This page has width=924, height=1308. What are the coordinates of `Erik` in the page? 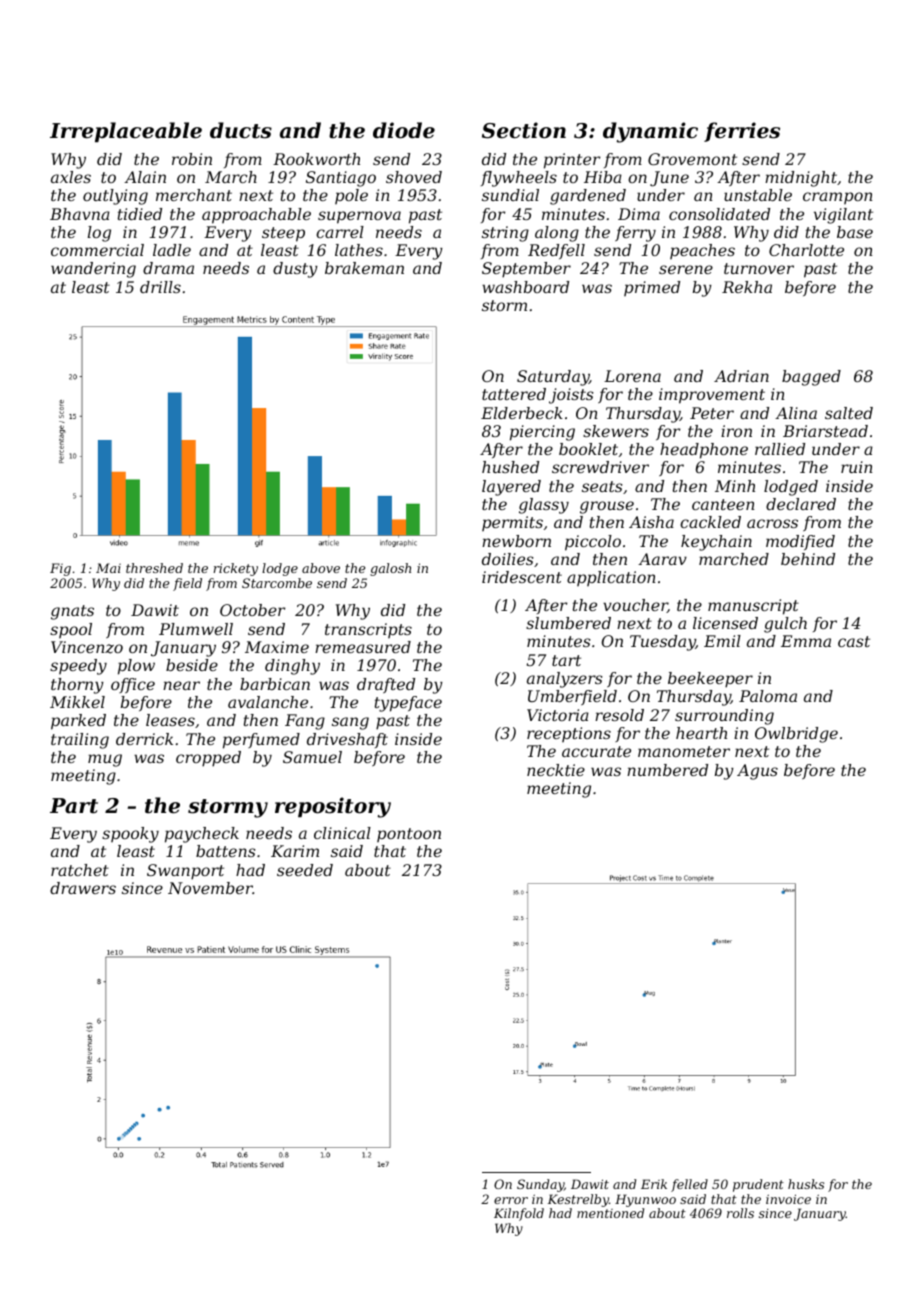 It's located at (654, 1184).
